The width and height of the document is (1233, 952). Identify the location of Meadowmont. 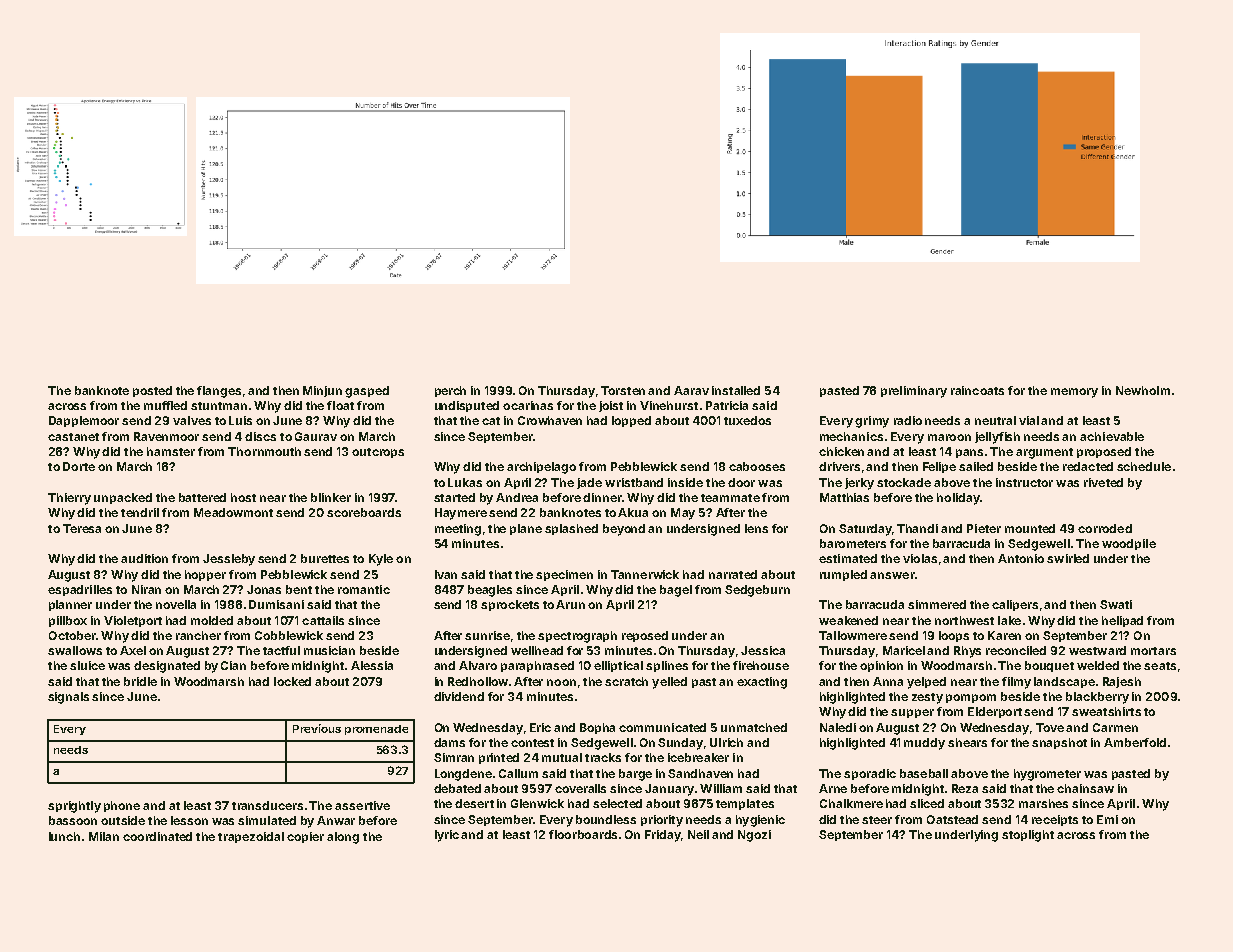
(233, 512).
